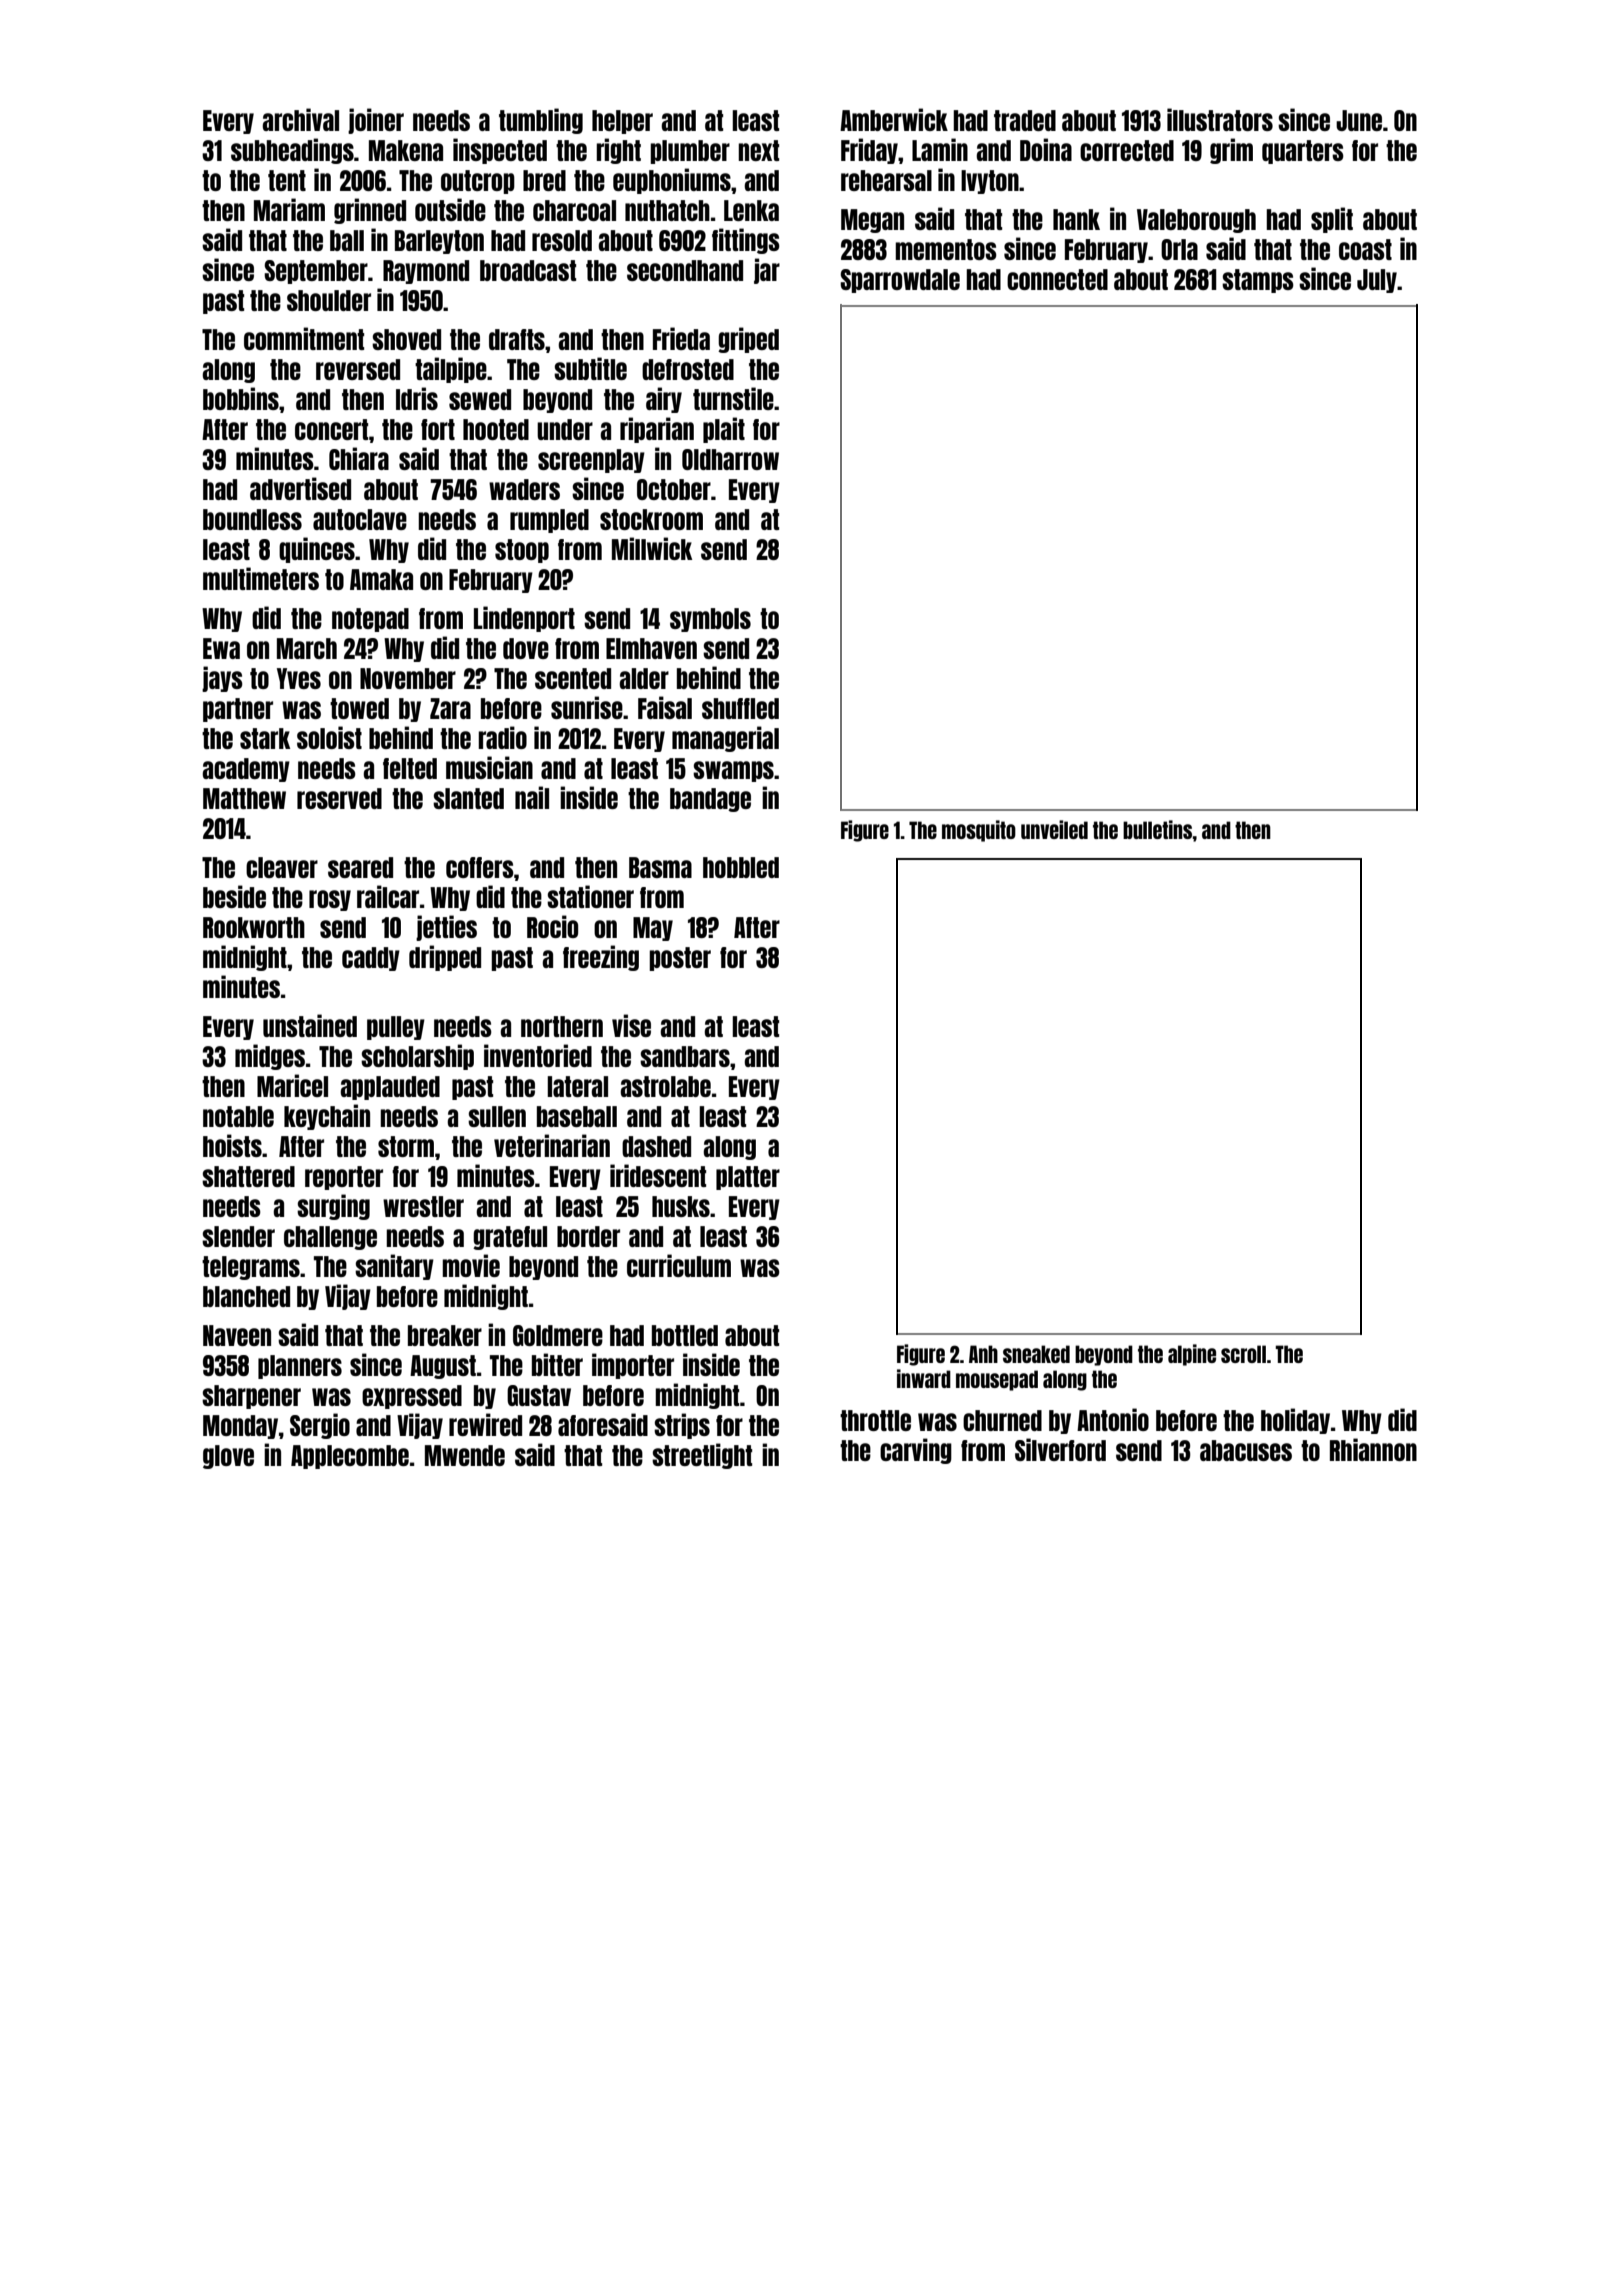  What do you see at coordinates (423, 1206) in the screenshot?
I see `wrestler` at bounding box center [423, 1206].
